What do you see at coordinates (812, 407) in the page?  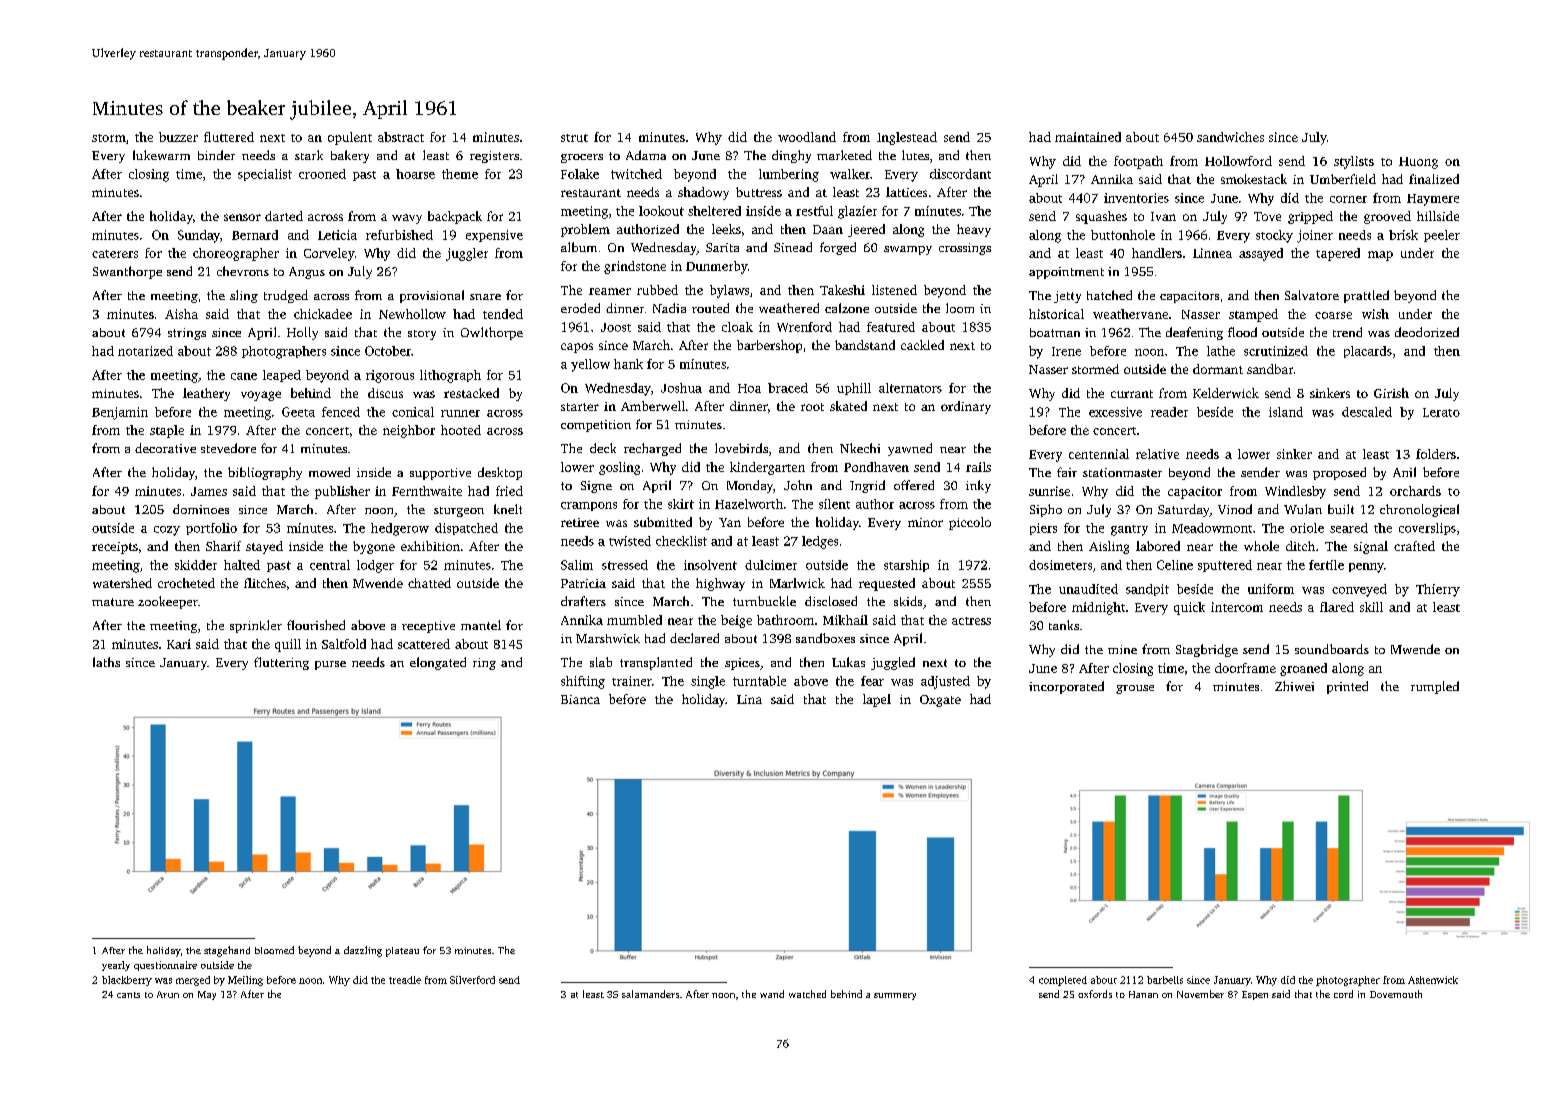 I see `root` at bounding box center [812, 407].
